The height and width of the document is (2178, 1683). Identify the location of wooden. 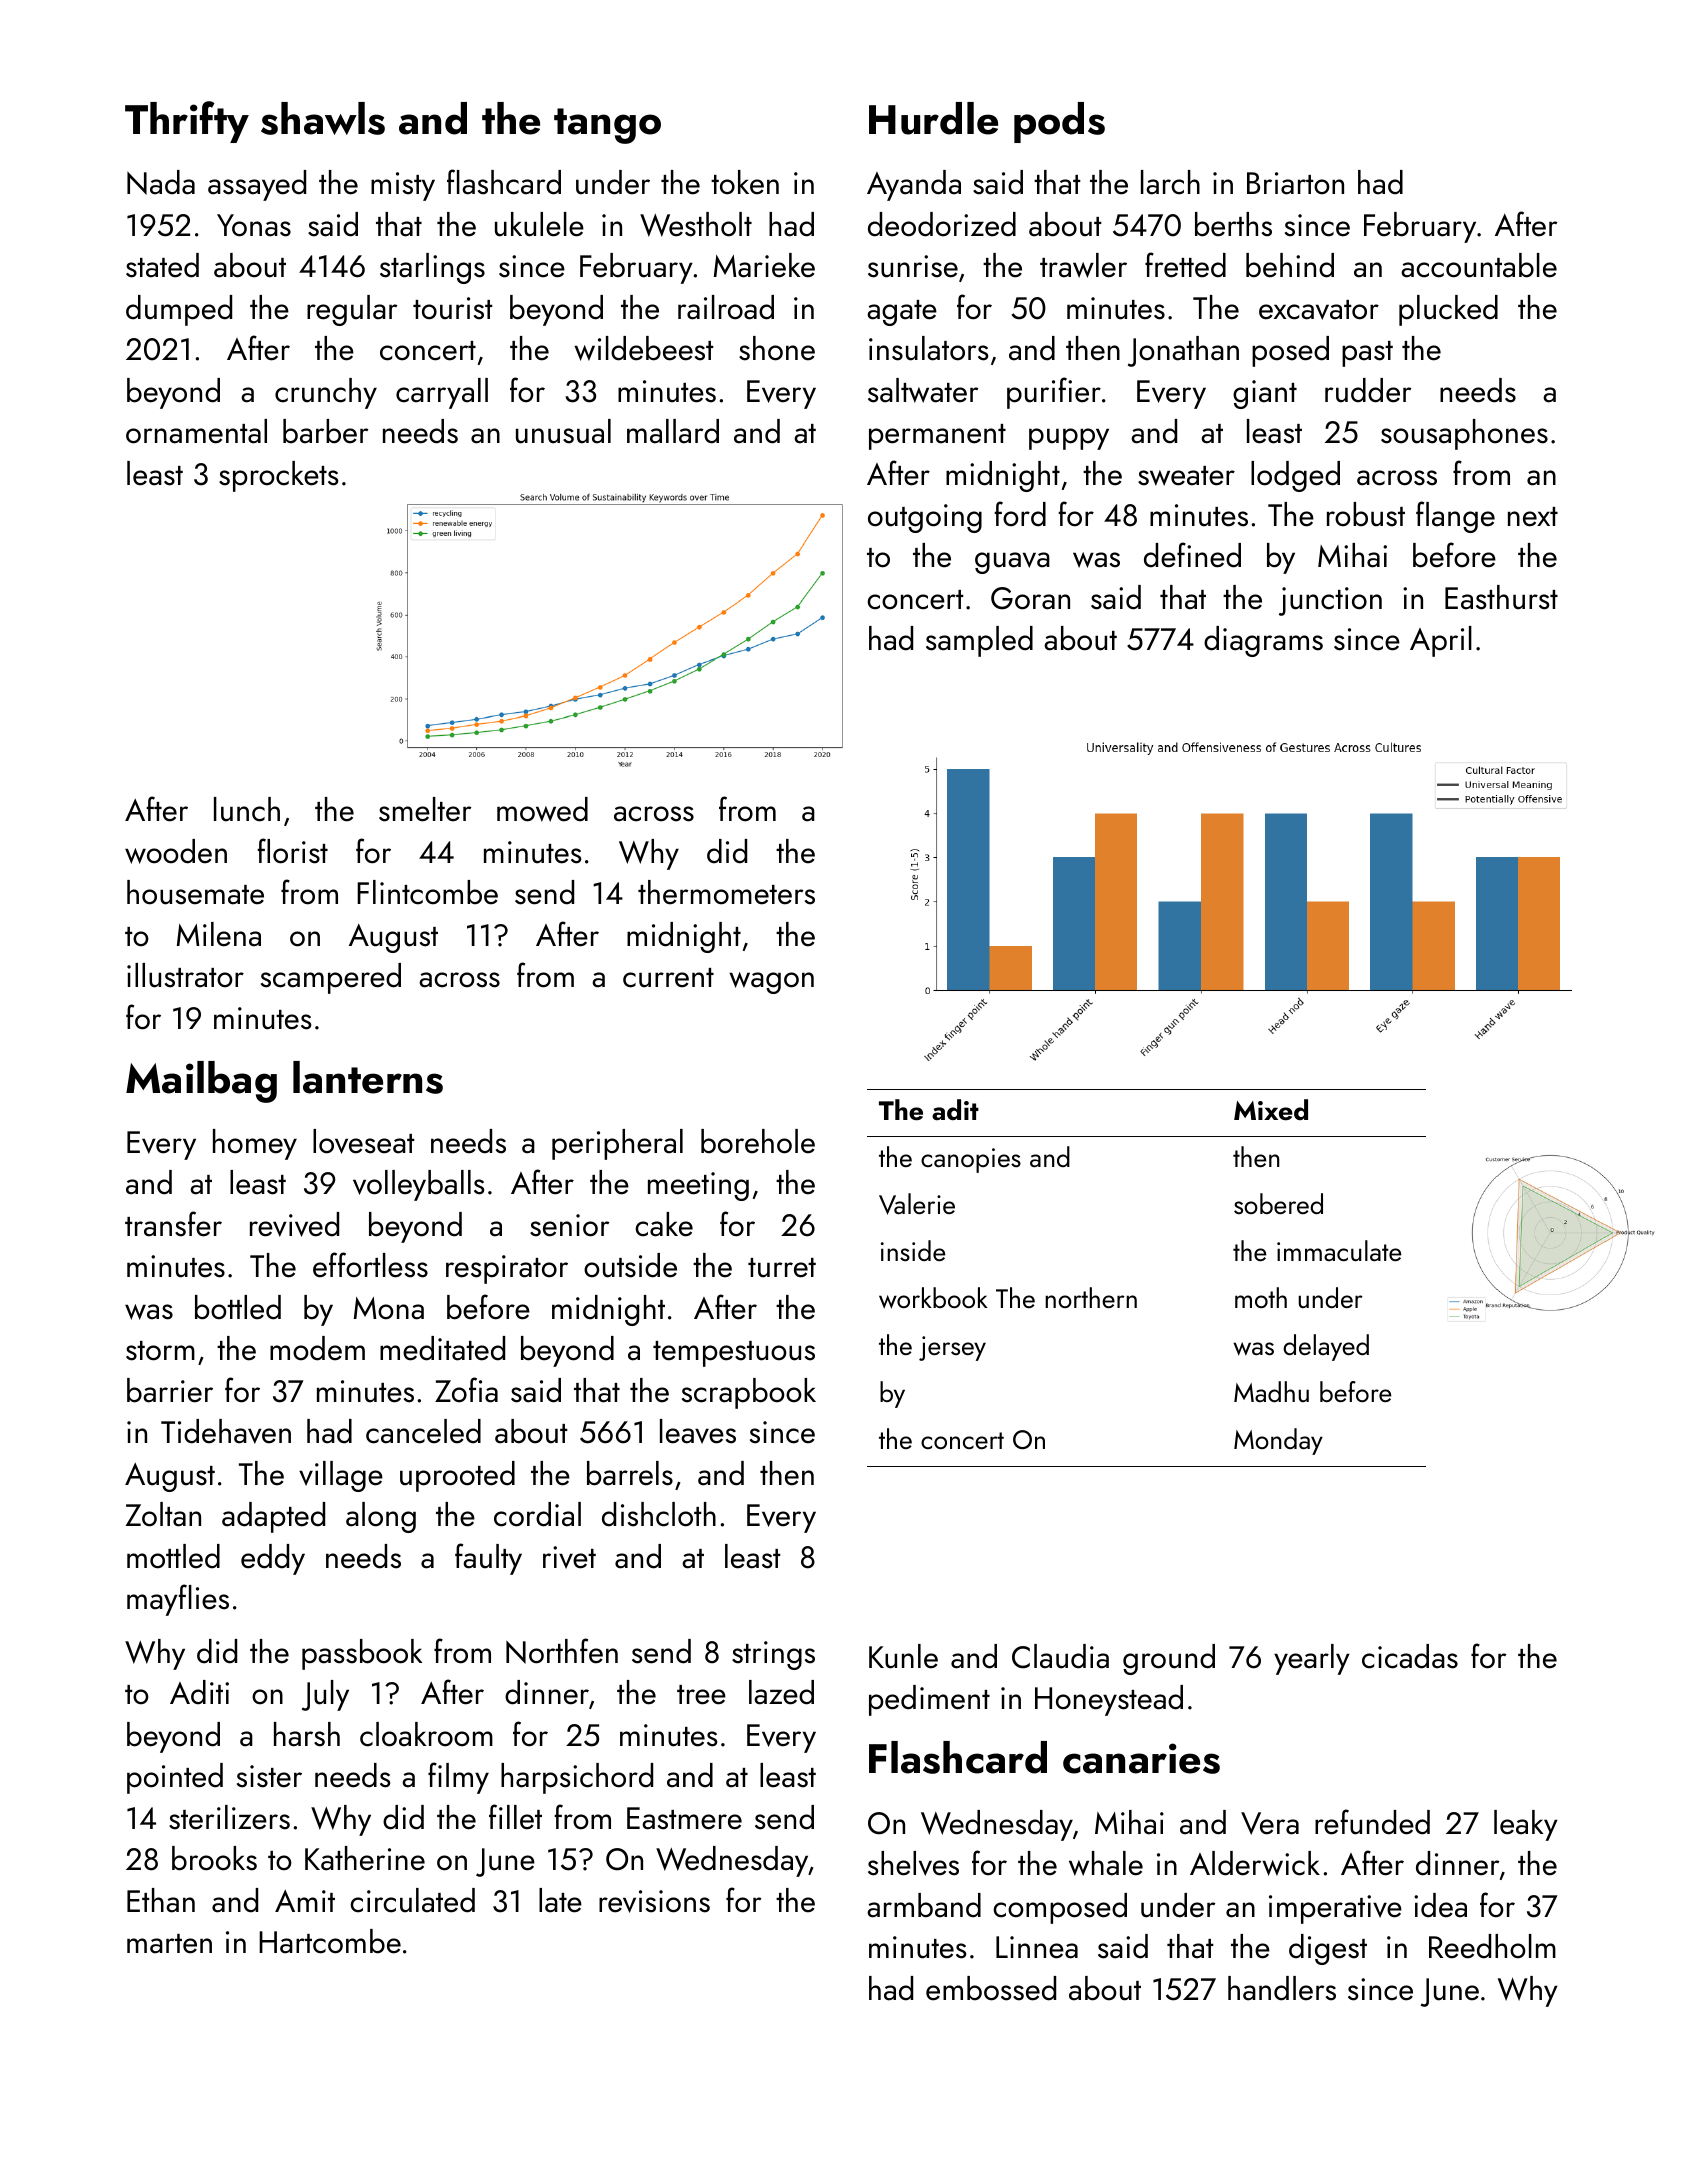
(176, 851).
